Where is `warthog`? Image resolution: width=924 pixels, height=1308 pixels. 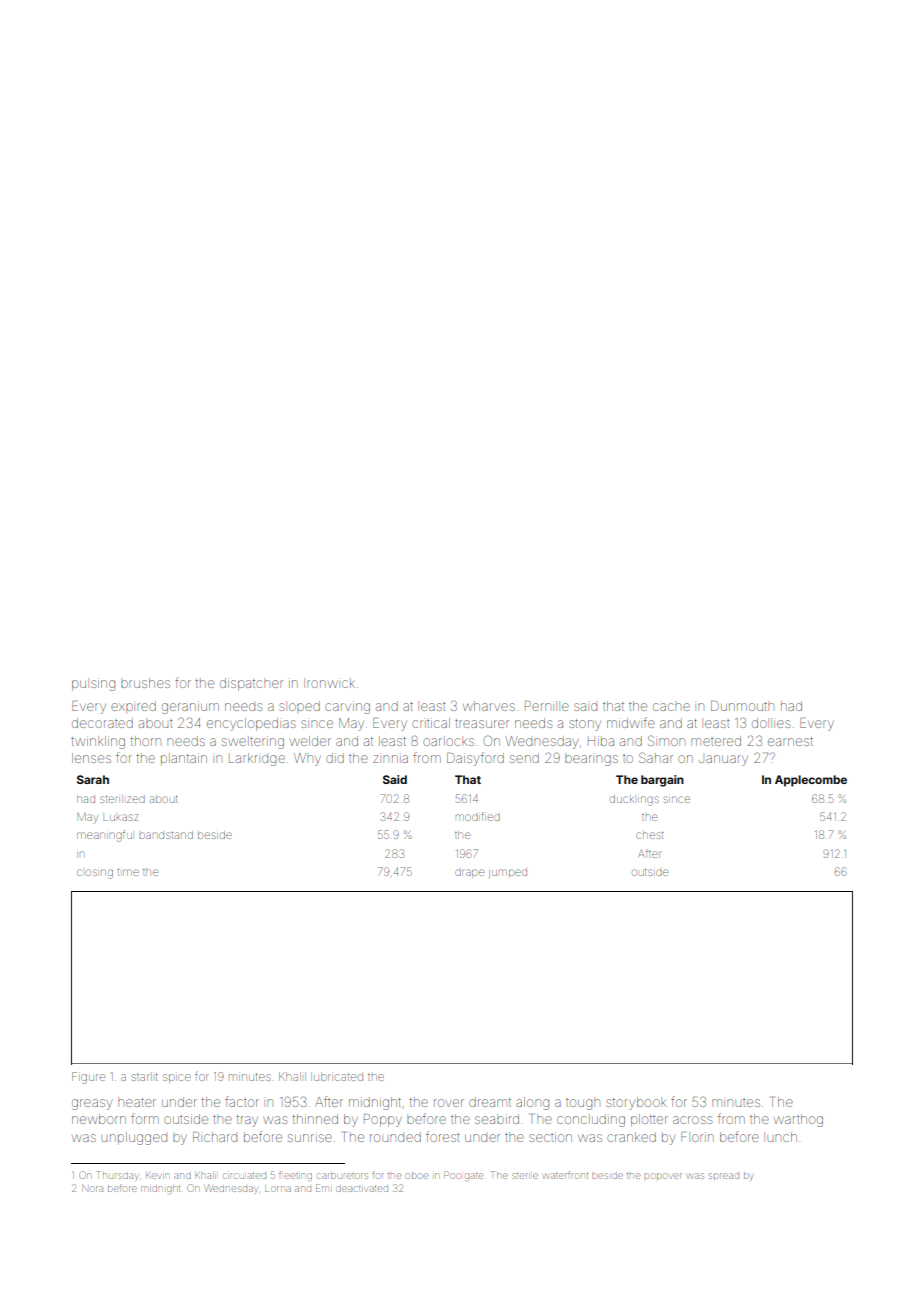 warthog is located at coordinates (798, 1120).
